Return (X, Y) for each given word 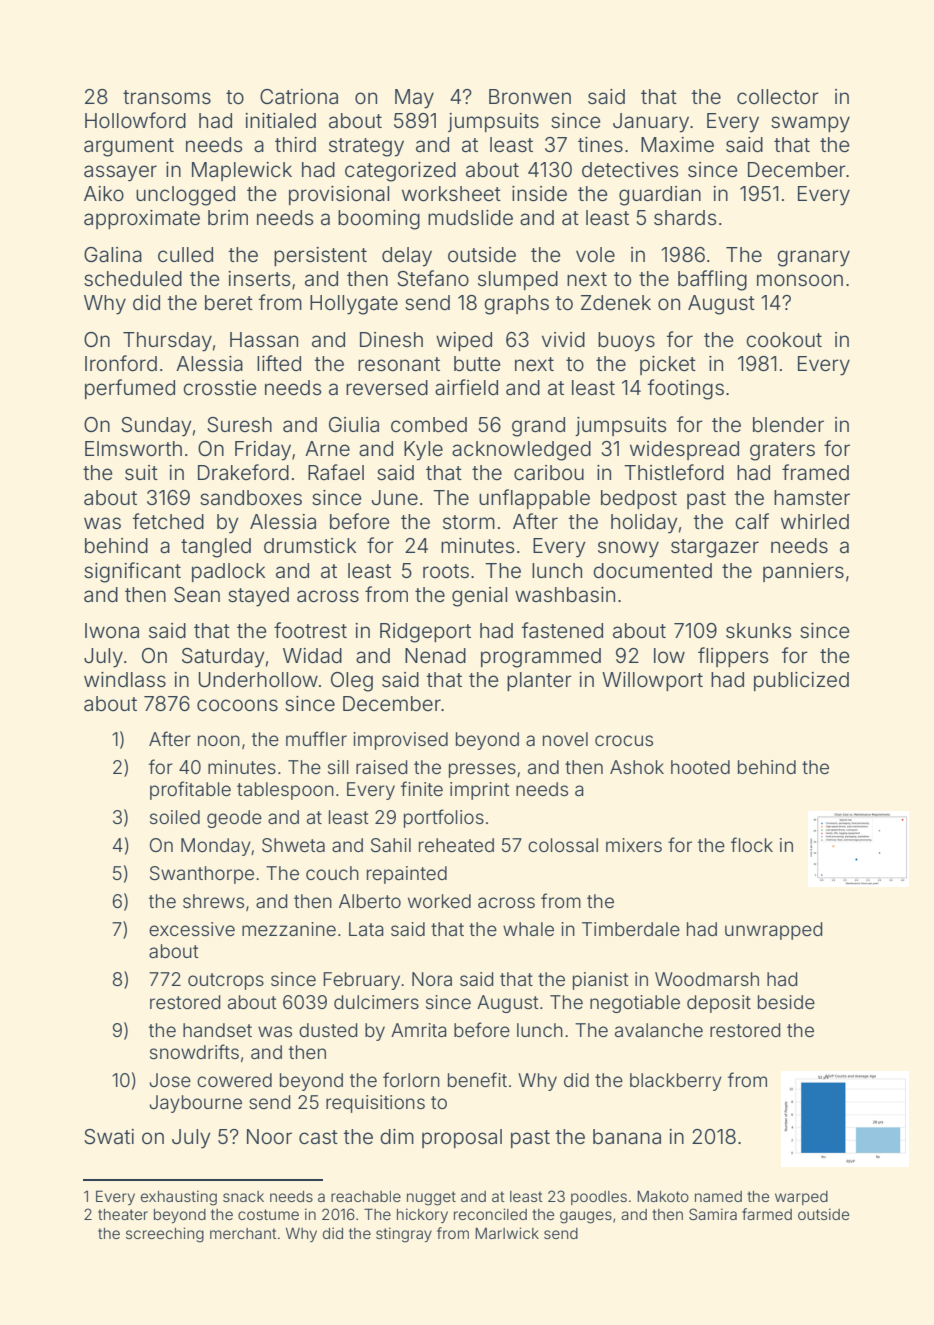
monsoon (800, 280)
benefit (477, 1079)
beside (786, 1002)
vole (595, 254)
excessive (192, 929)
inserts (259, 278)
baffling (712, 280)
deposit (719, 1004)
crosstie (219, 387)
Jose (170, 1080)
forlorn (411, 1079)
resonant (399, 364)
